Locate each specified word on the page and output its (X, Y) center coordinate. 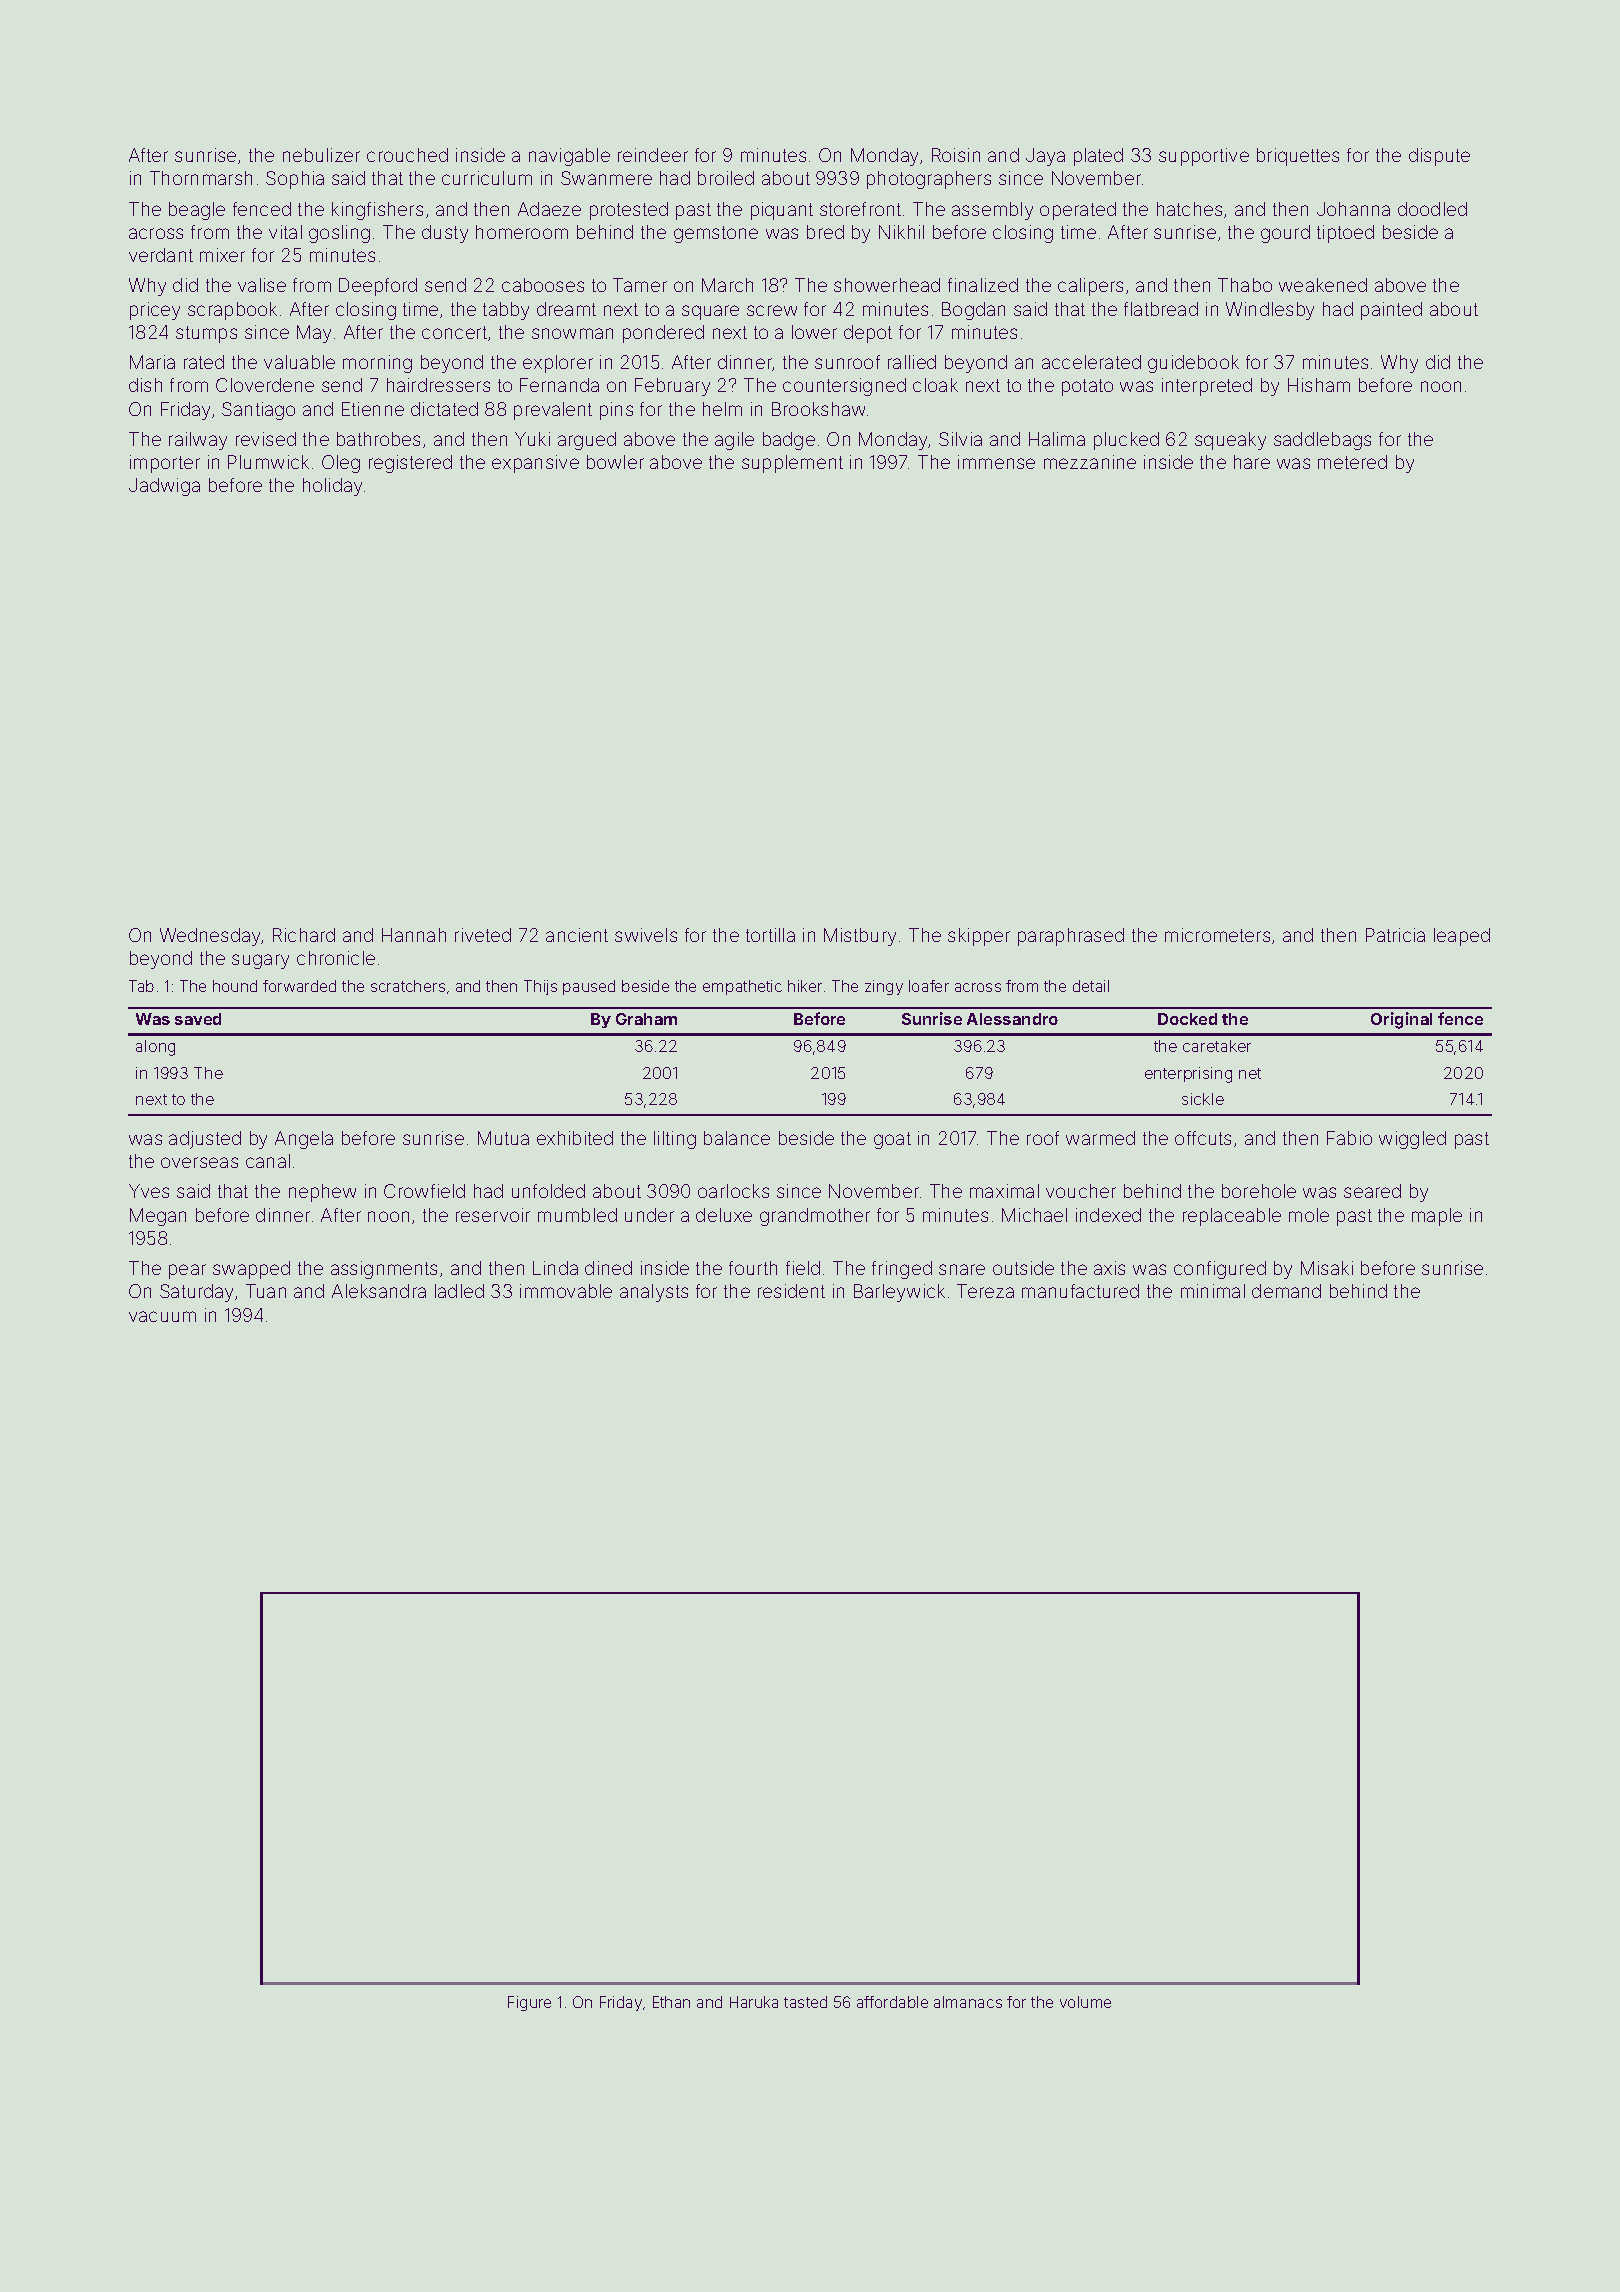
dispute (1439, 157)
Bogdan (973, 311)
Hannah (414, 935)
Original (1401, 1020)
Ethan (671, 2002)
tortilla (770, 935)
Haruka (754, 2002)
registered (410, 464)
